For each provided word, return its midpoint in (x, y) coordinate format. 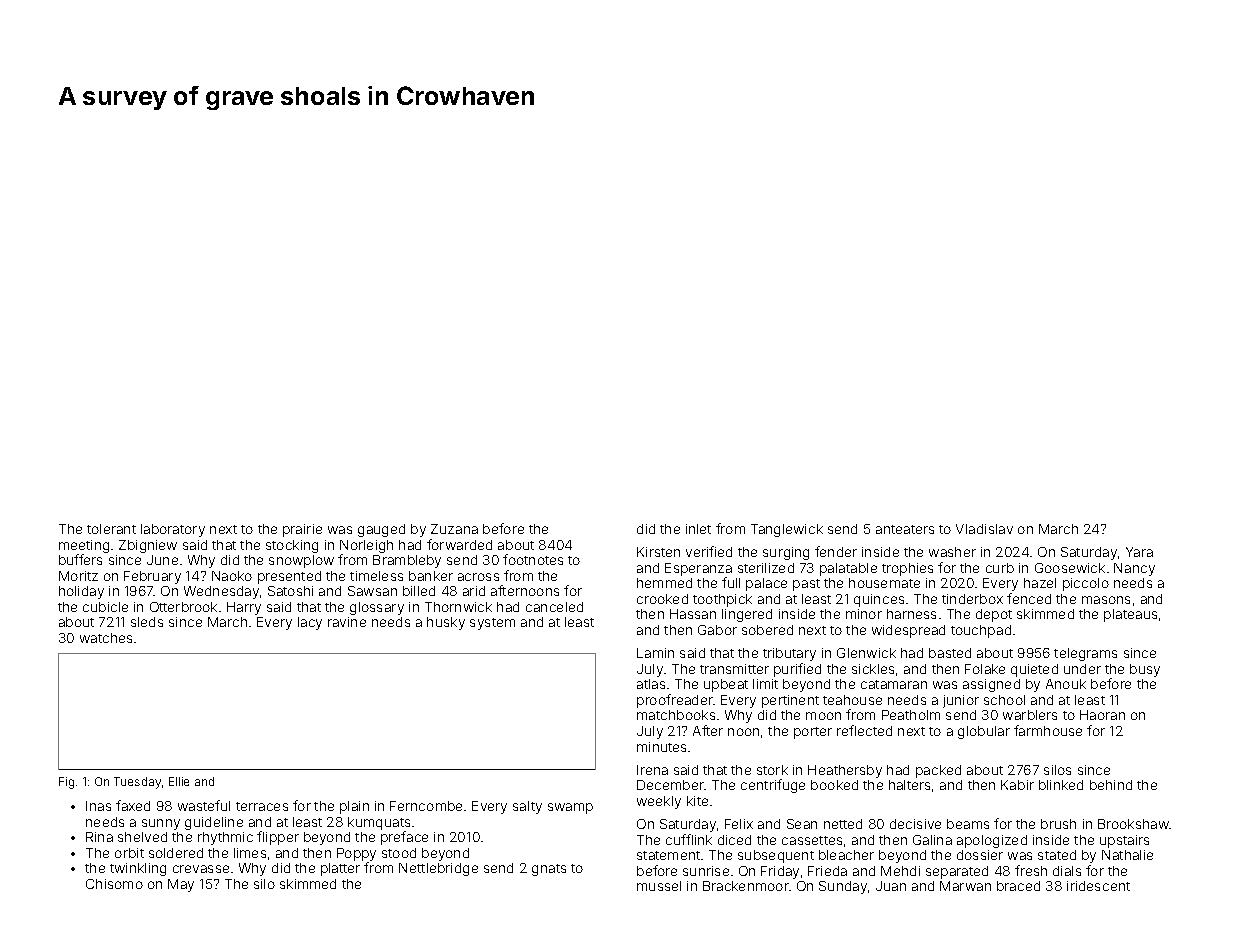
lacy (310, 623)
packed (938, 771)
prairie (302, 530)
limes (250, 853)
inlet (698, 529)
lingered (747, 615)
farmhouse (1048, 730)
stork (772, 770)
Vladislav (984, 529)
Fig (66, 783)
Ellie (179, 781)
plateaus (1130, 615)
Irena (652, 770)
